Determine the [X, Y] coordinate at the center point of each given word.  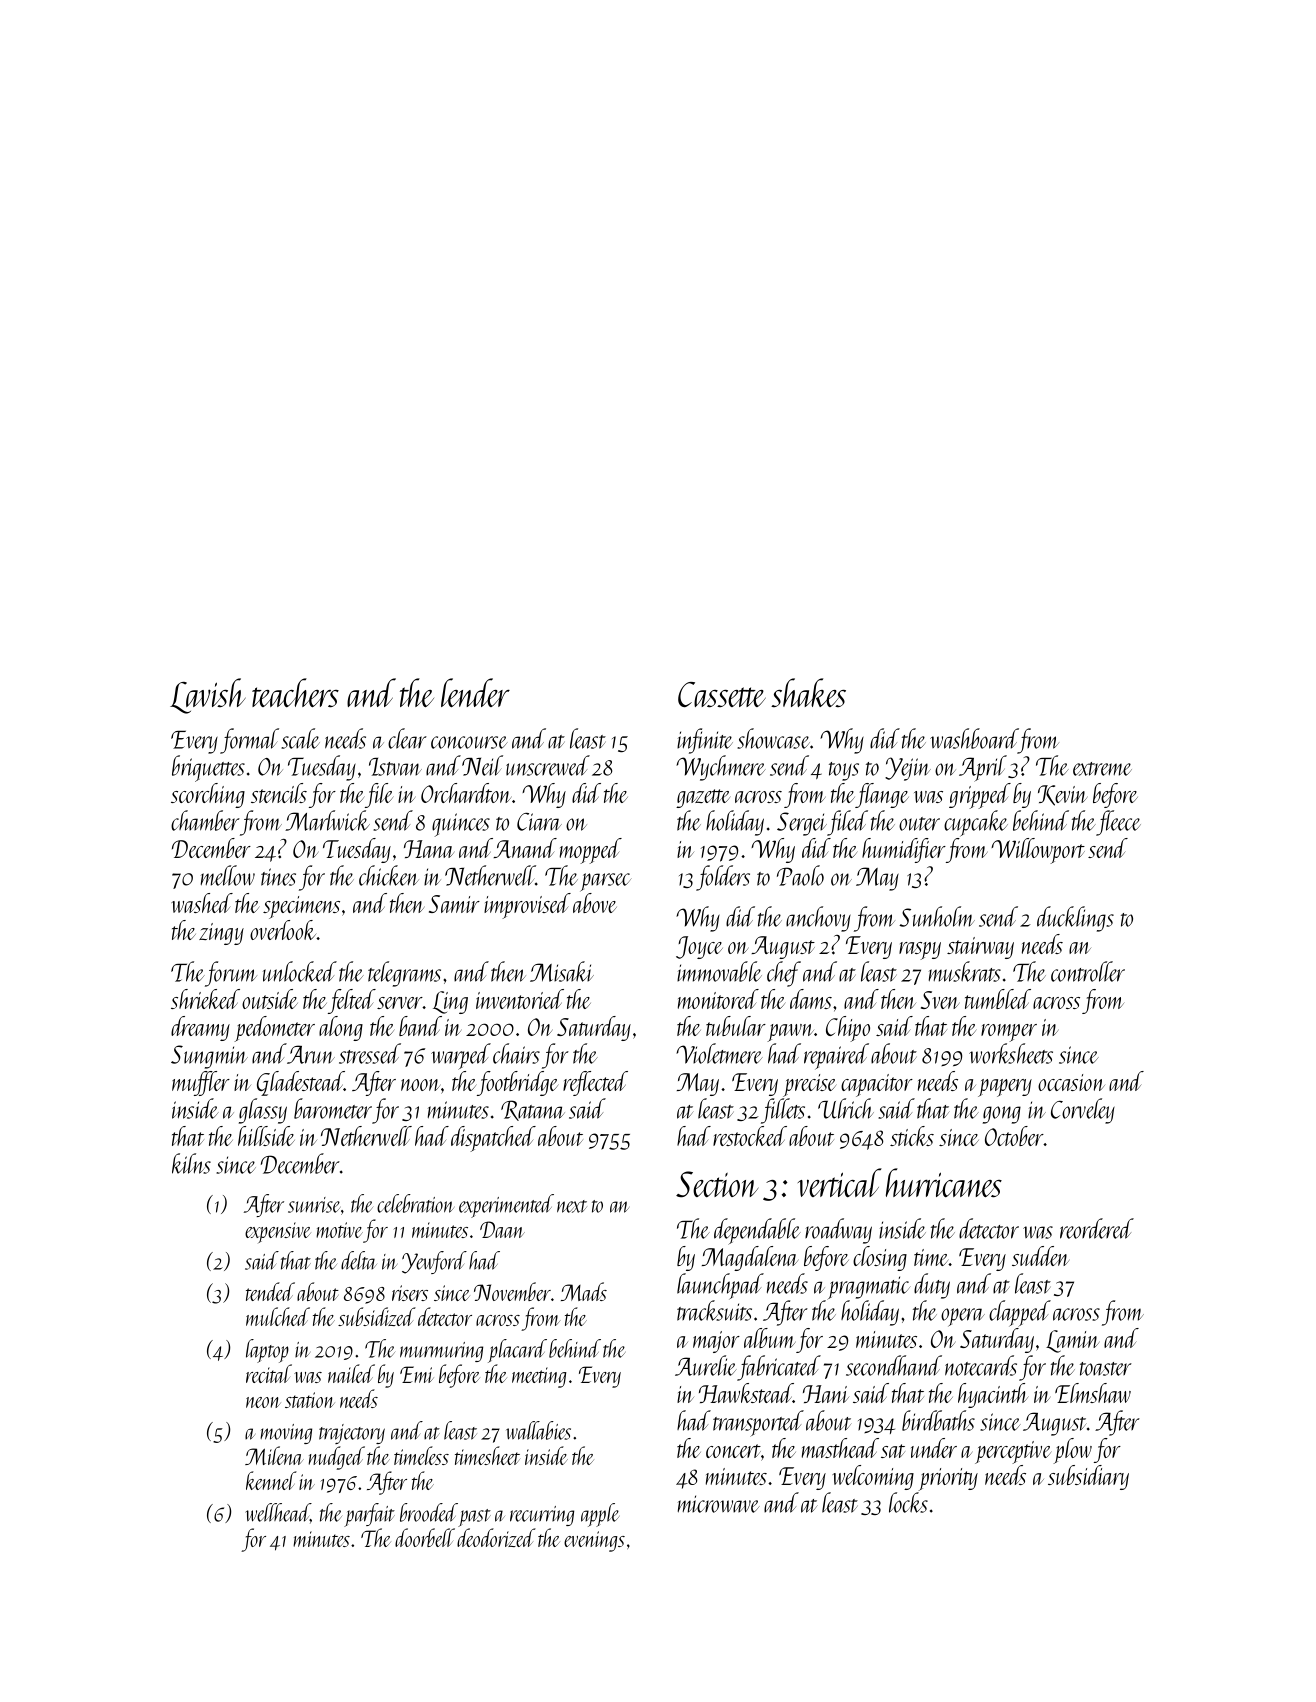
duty [932, 1286]
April [983, 768]
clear [407, 738]
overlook [283, 930]
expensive [278, 1232]
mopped [591, 851]
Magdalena [750, 1258]
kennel [271, 1480]
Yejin [908, 769]
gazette [703, 798]
